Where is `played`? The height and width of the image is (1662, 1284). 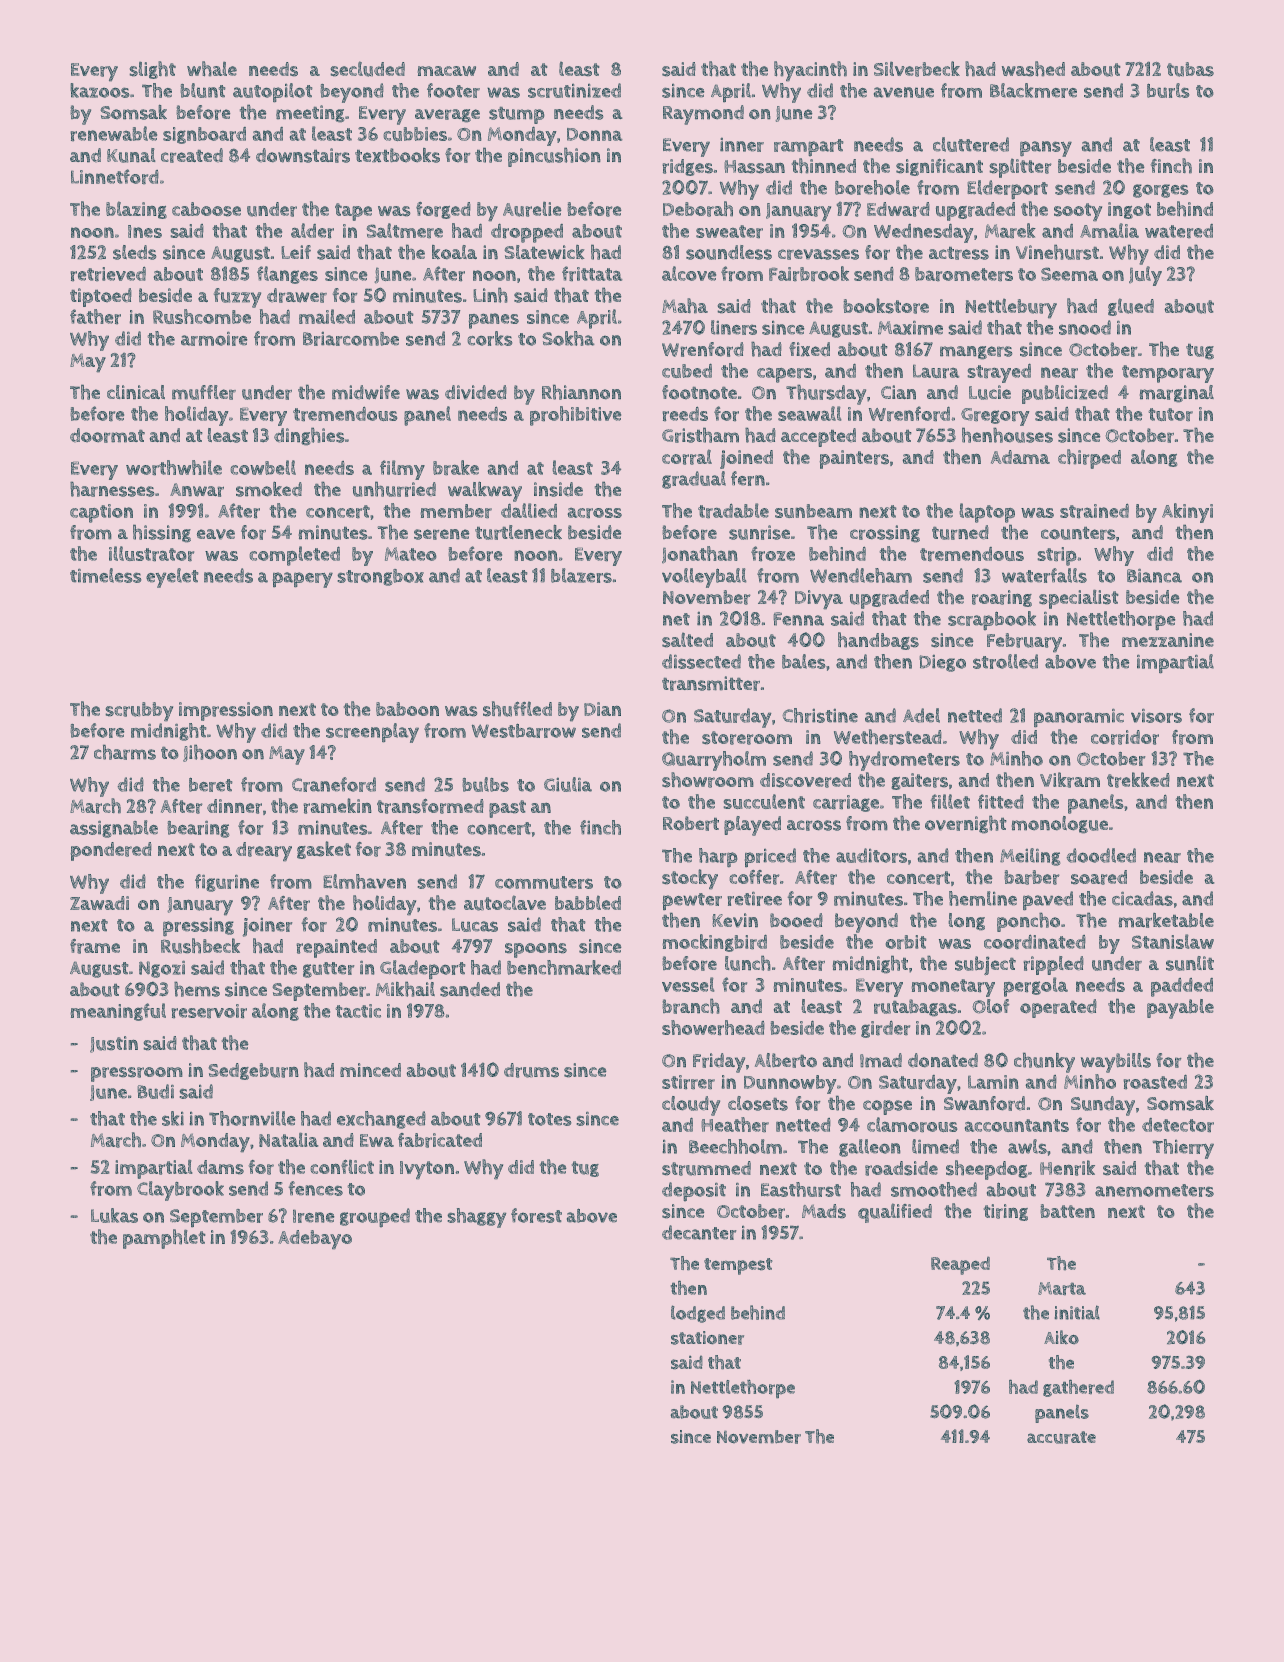
played is located at coordinates (752, 826).
